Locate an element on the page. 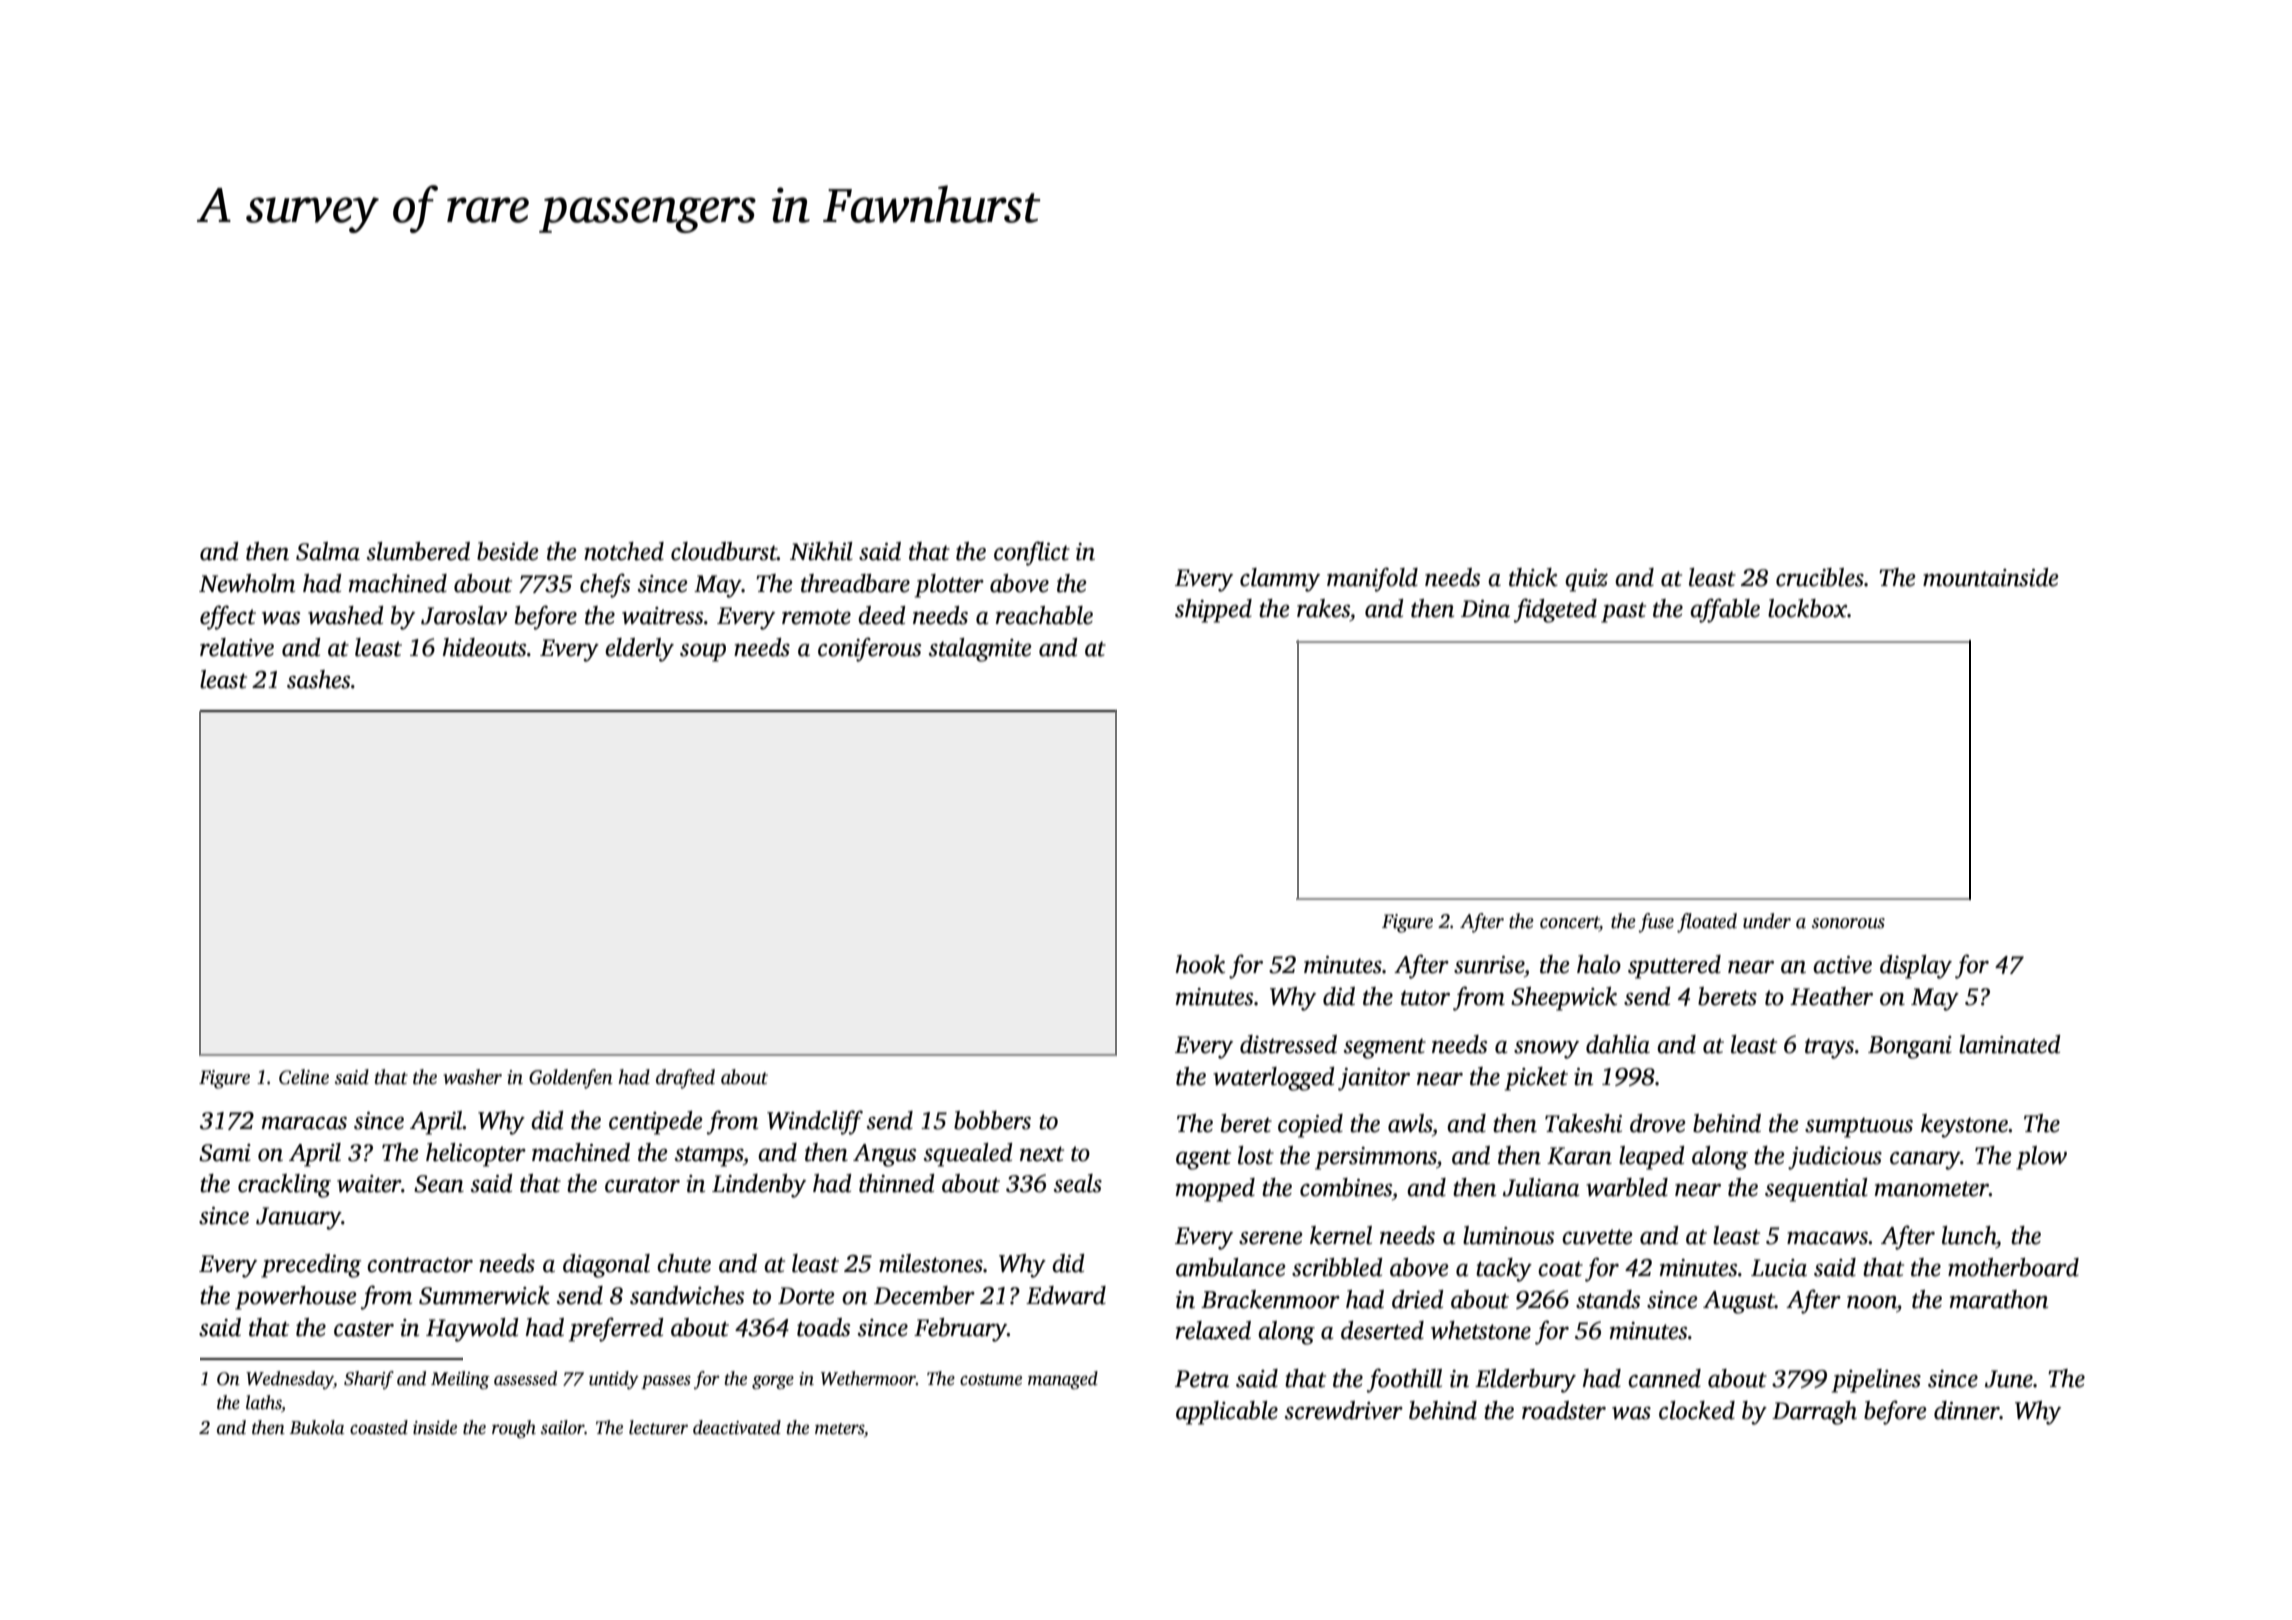 This document has width=2292, height=1620. lockbox is located at coordinates (1807, 608).
